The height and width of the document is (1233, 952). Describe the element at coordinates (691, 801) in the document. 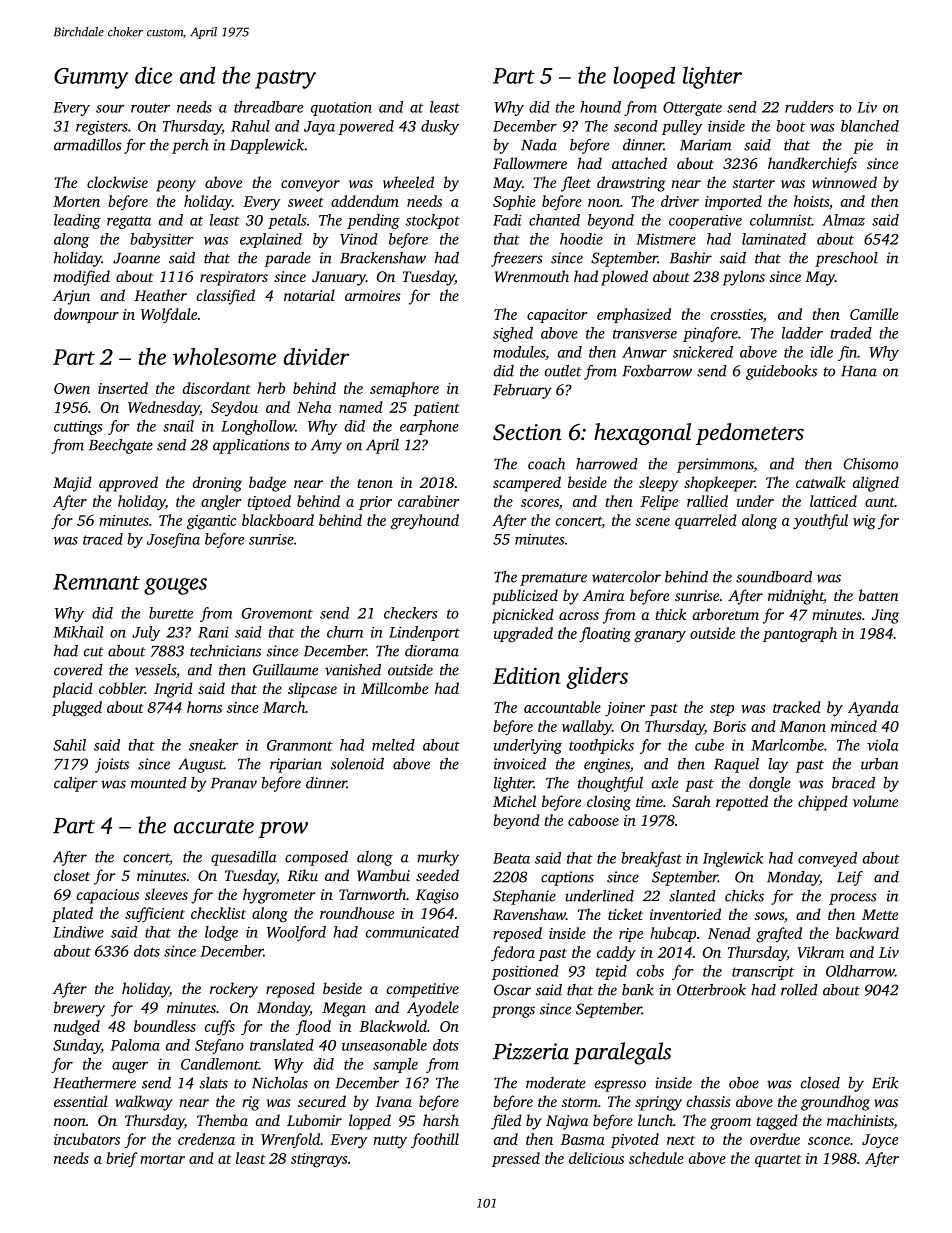

I see `Sarah` at that location.
